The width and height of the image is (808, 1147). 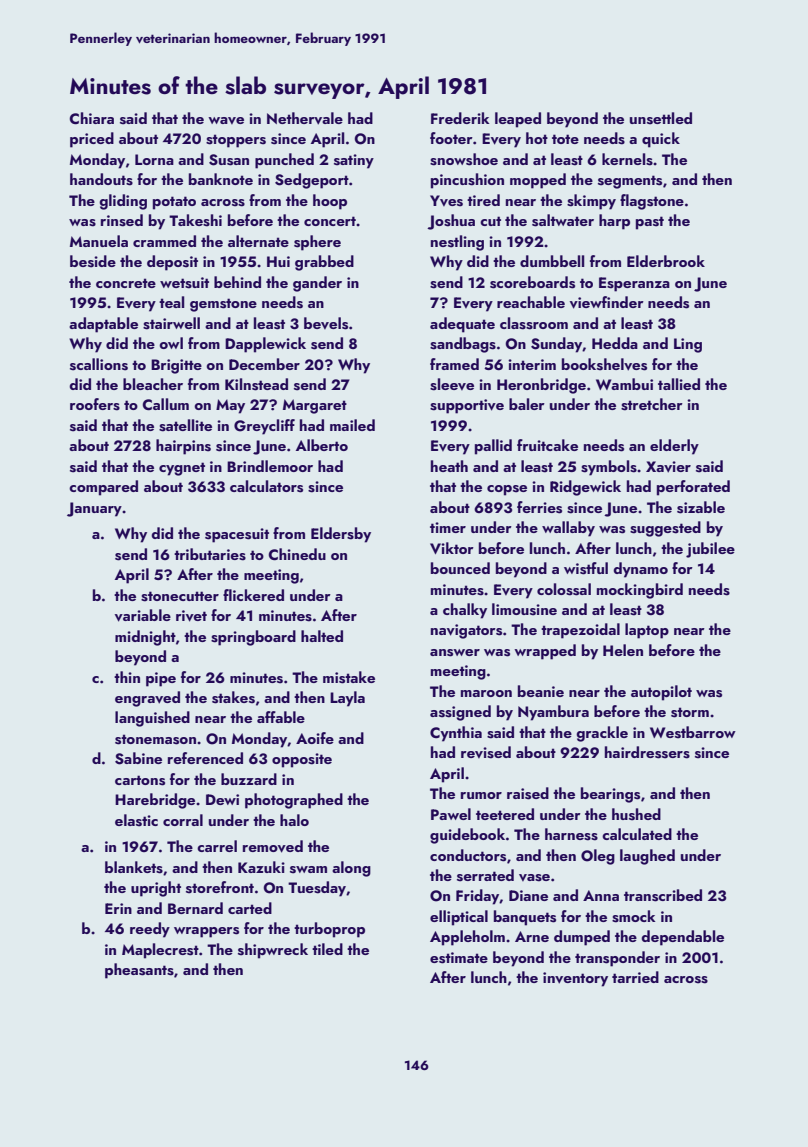 What do you see at coordinates (640, 591) in the image?
I see `mockingbird` at bounding box center [640, 591].
